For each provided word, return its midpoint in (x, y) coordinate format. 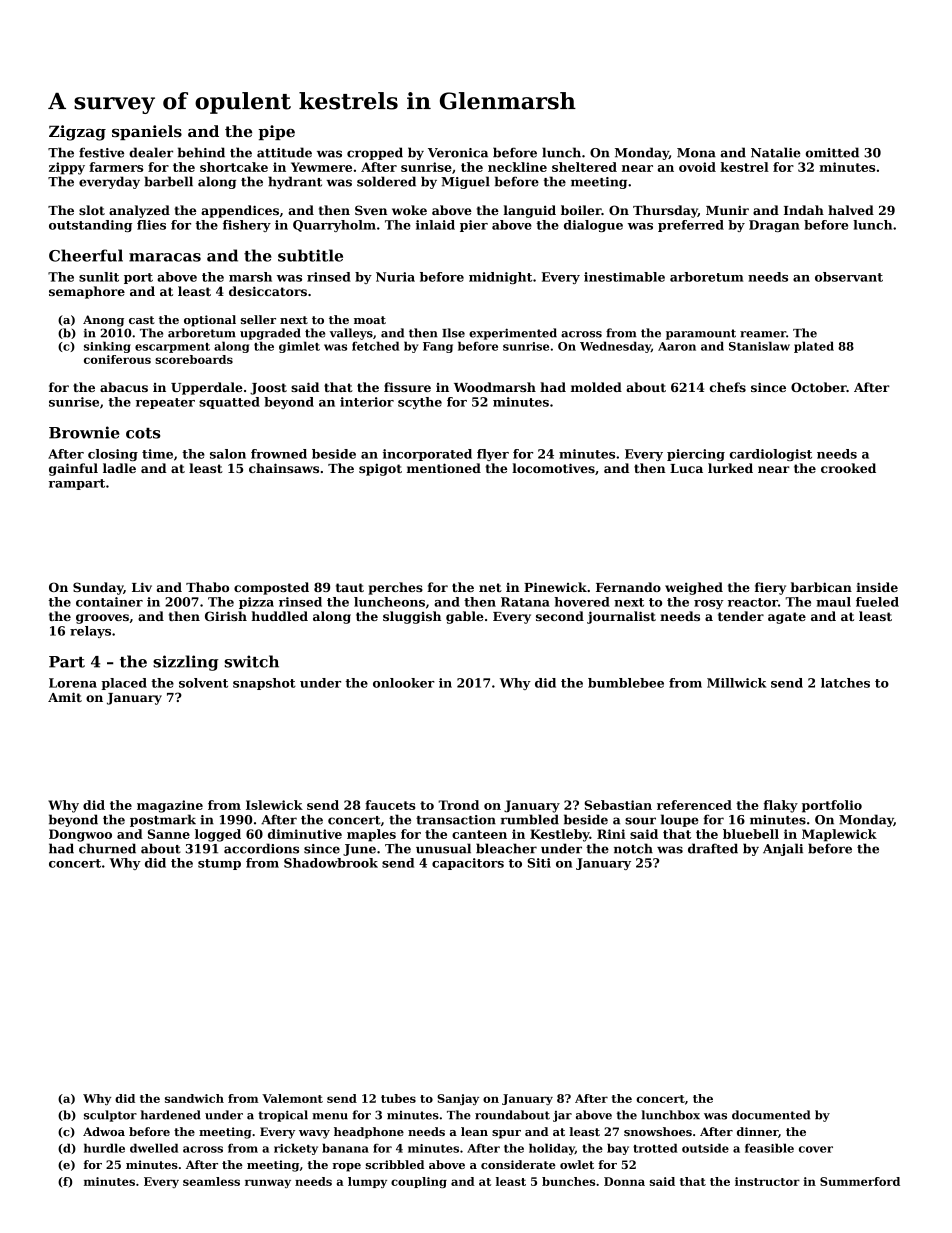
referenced (694, 805)
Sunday (98, 588)
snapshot (264, 684)
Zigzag (77, 133)
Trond (458, 805)
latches (845, 683)
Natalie (776, 152)
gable (465, 617)
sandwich (194, 1098)
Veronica (458, 153)
